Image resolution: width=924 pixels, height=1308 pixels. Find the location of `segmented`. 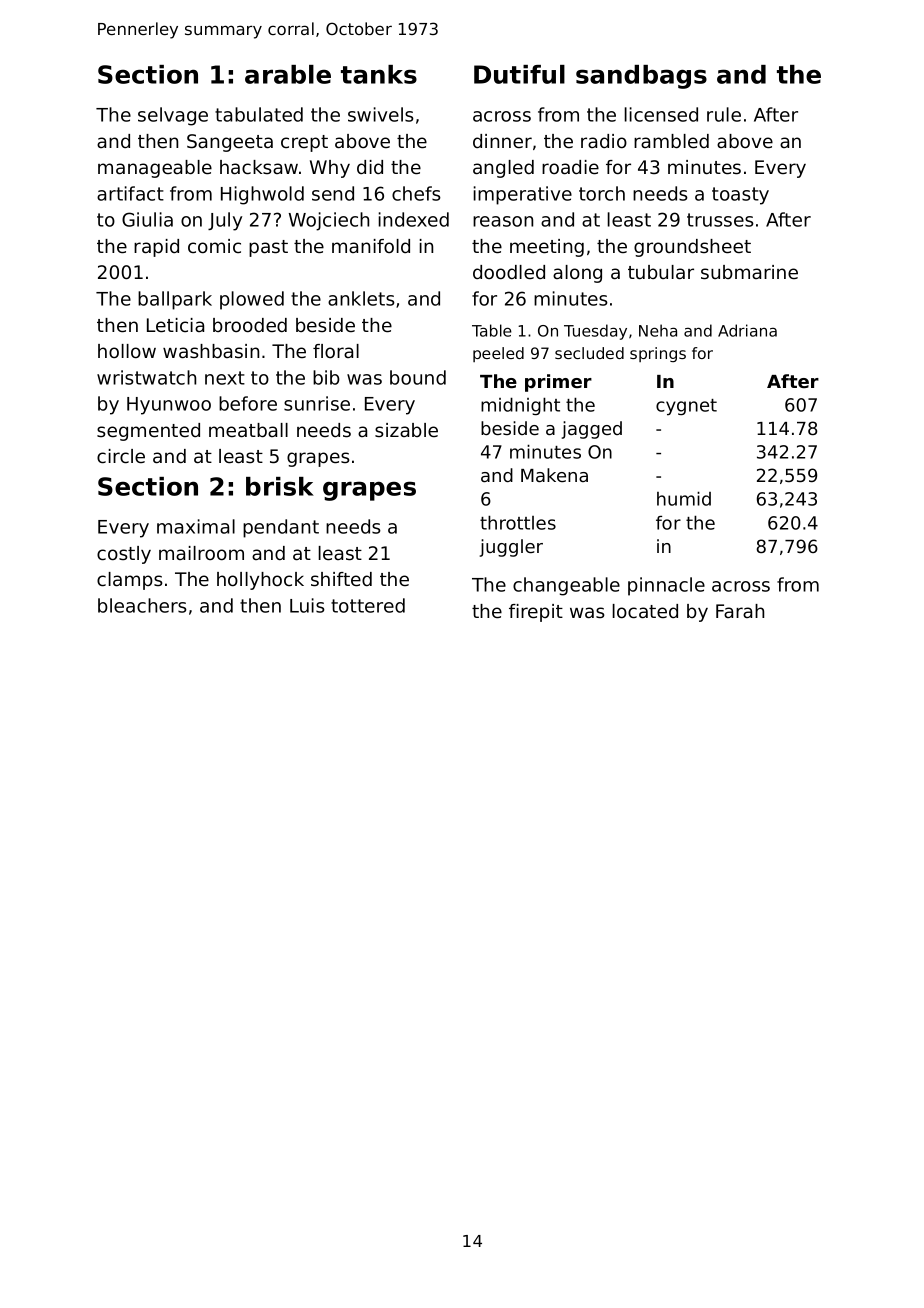

segmented is located at coordinates (148, 432).
